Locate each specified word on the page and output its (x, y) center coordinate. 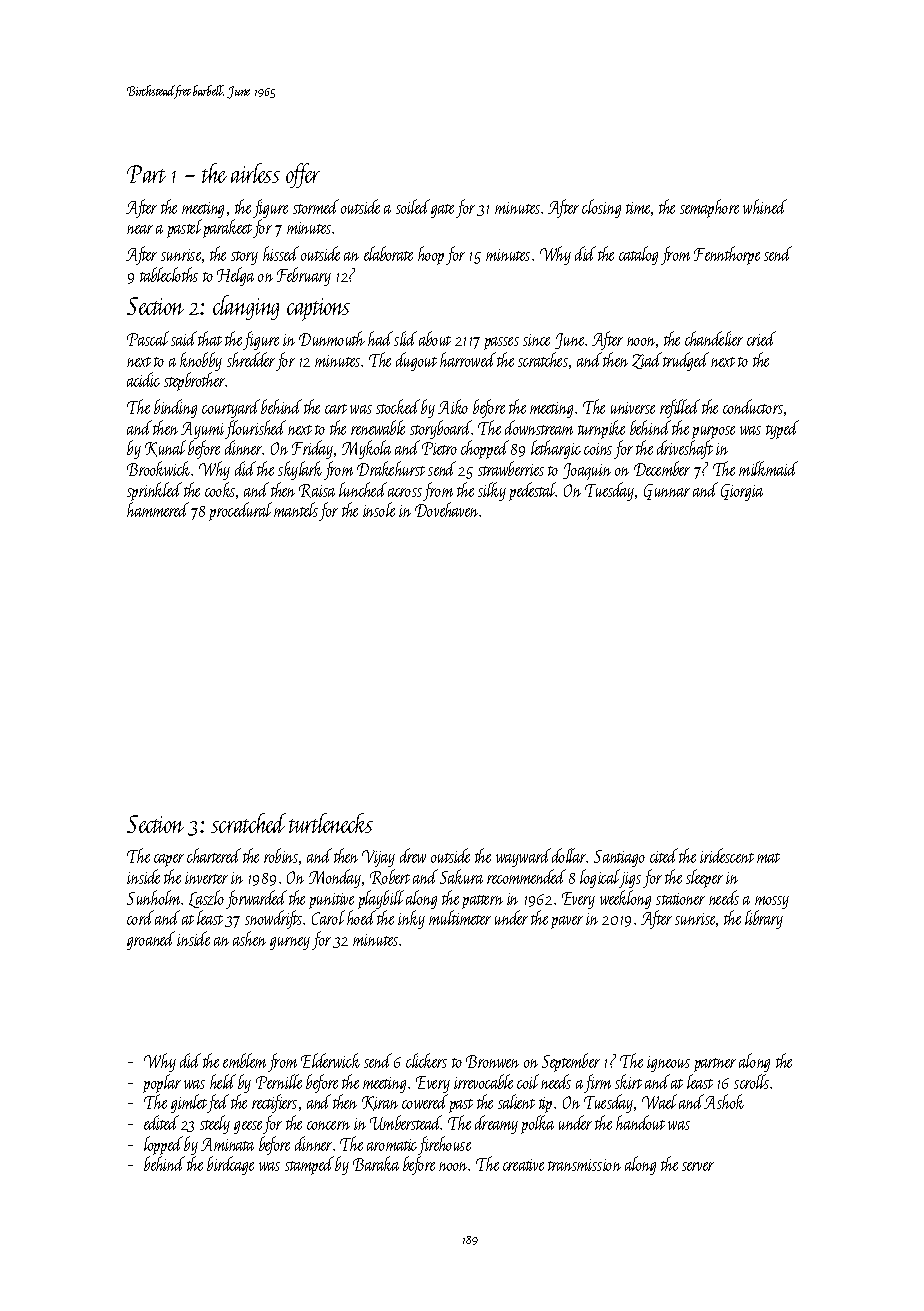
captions (318, 309)
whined (765, 206)
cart (336, 409)
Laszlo (206, 899)
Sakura (461, 876)
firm (597, 1083)
